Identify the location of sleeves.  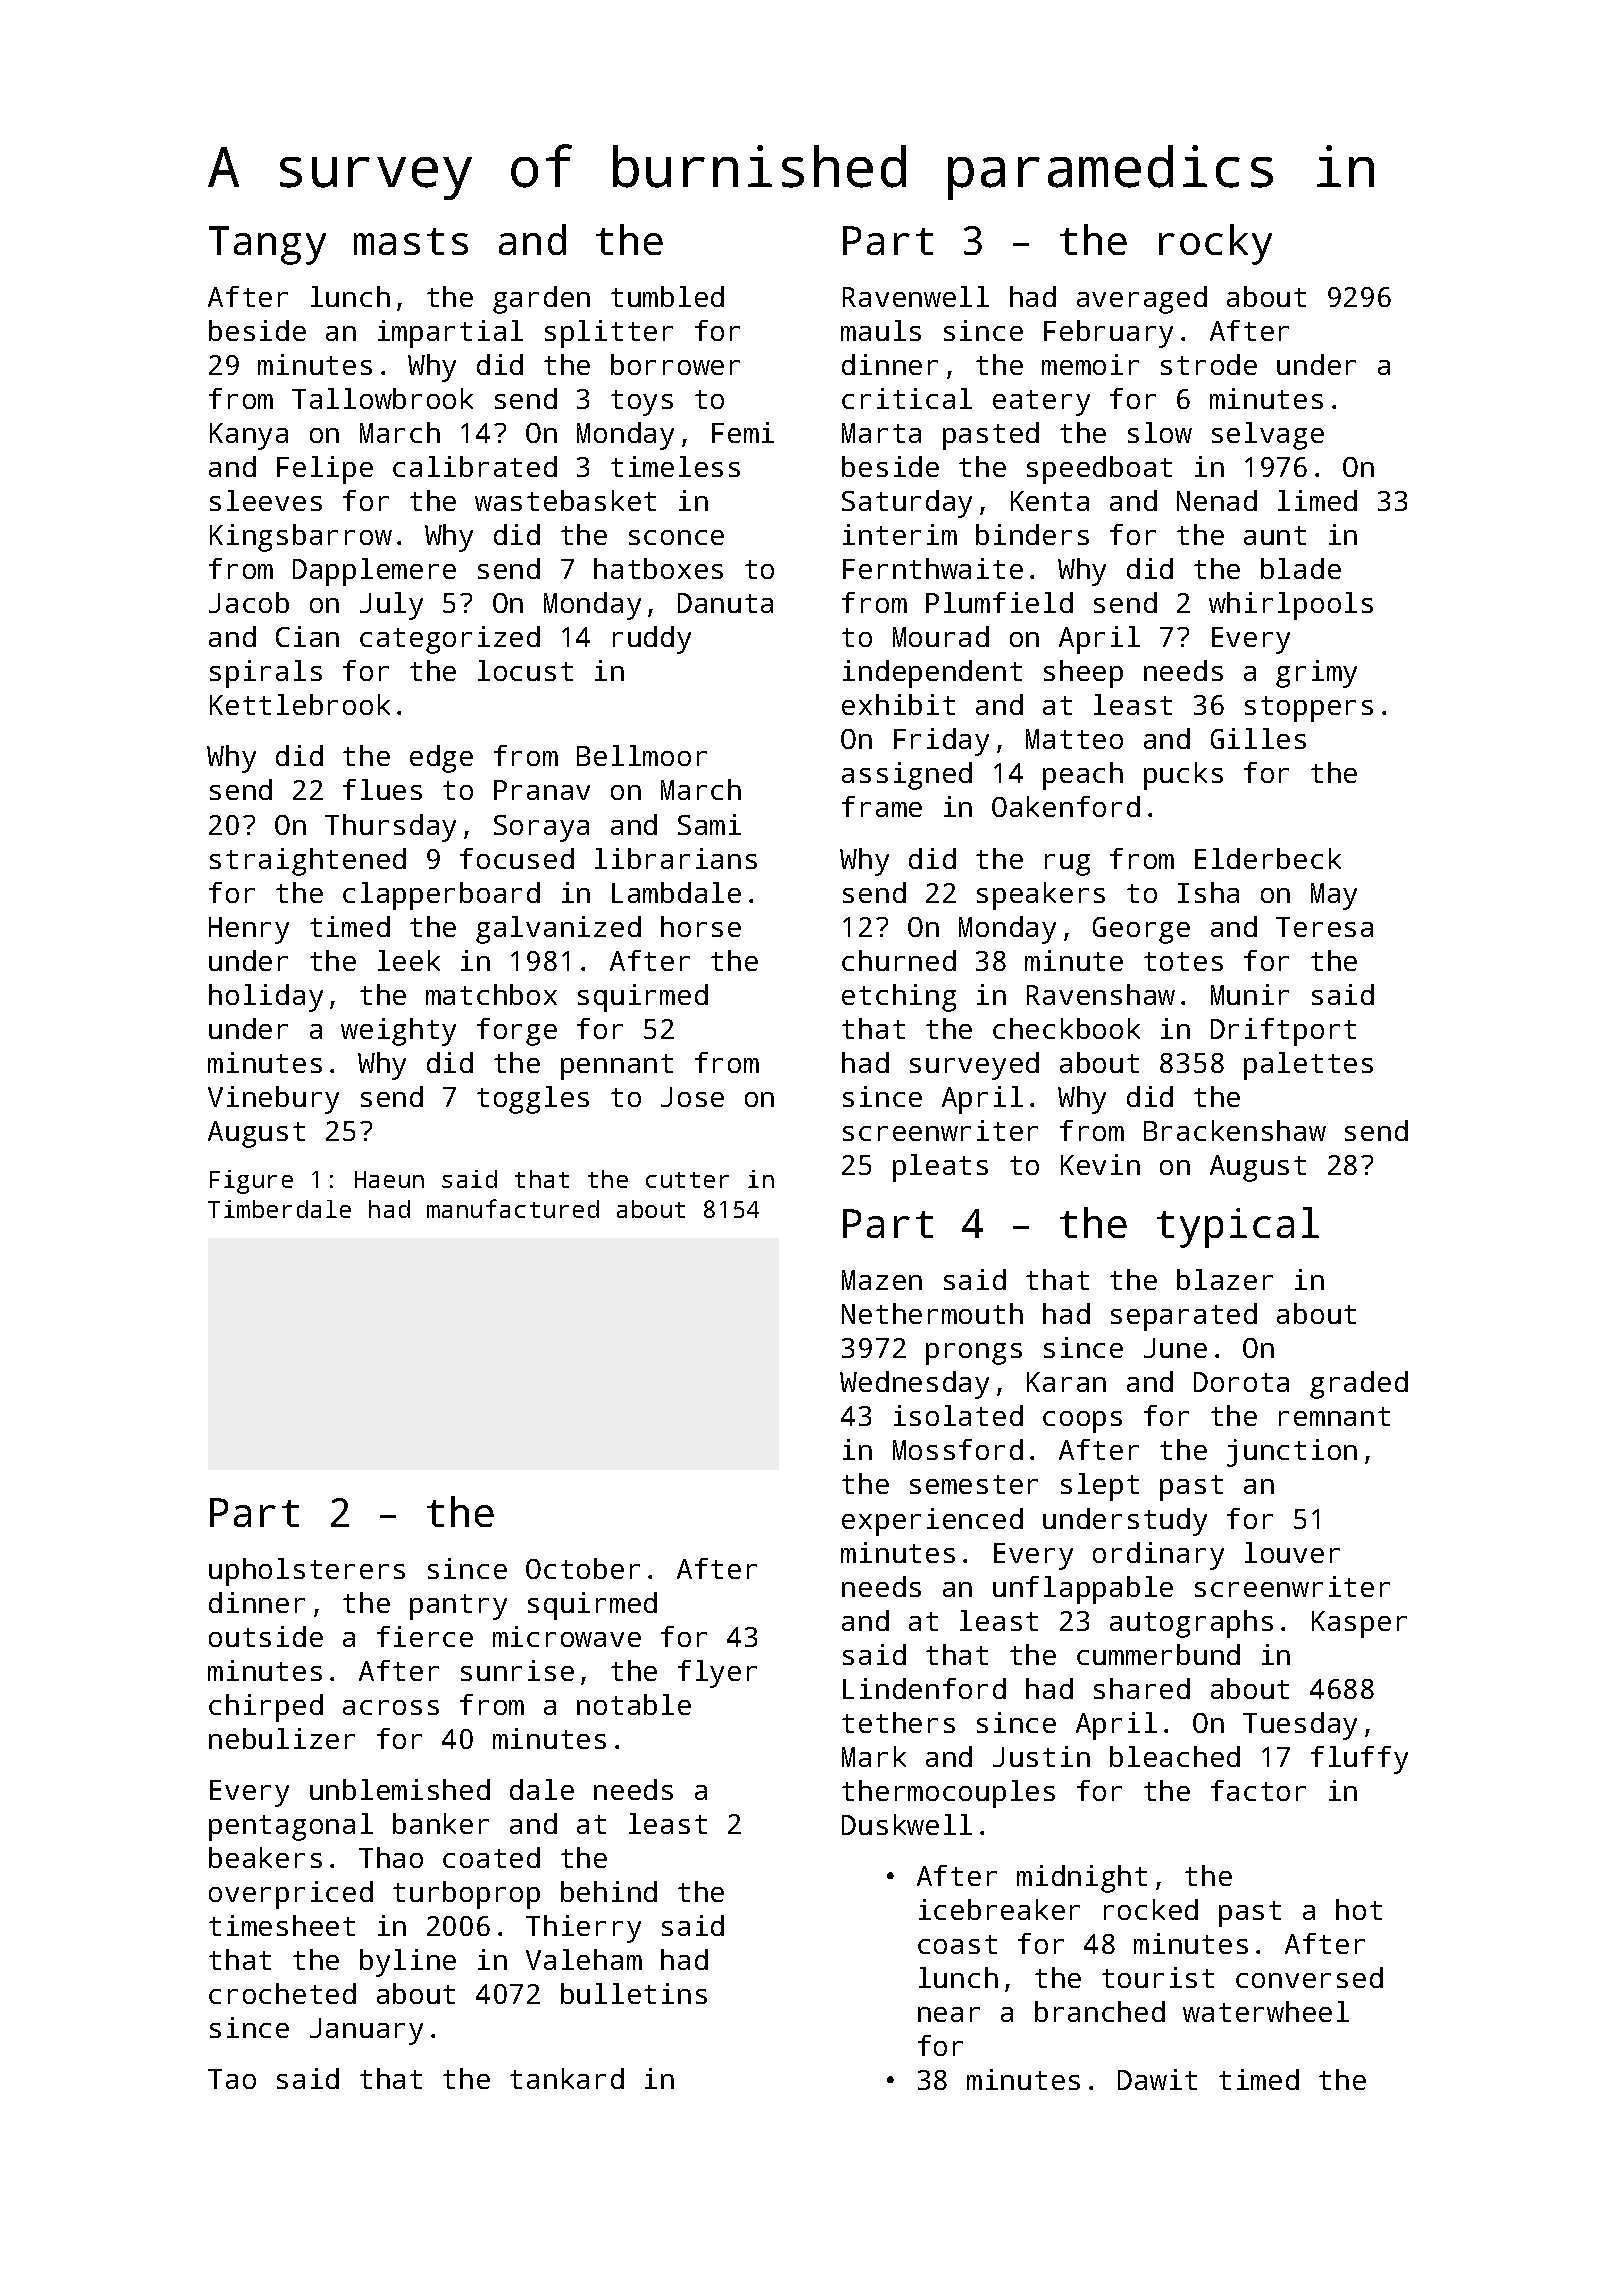
(266, 500).
